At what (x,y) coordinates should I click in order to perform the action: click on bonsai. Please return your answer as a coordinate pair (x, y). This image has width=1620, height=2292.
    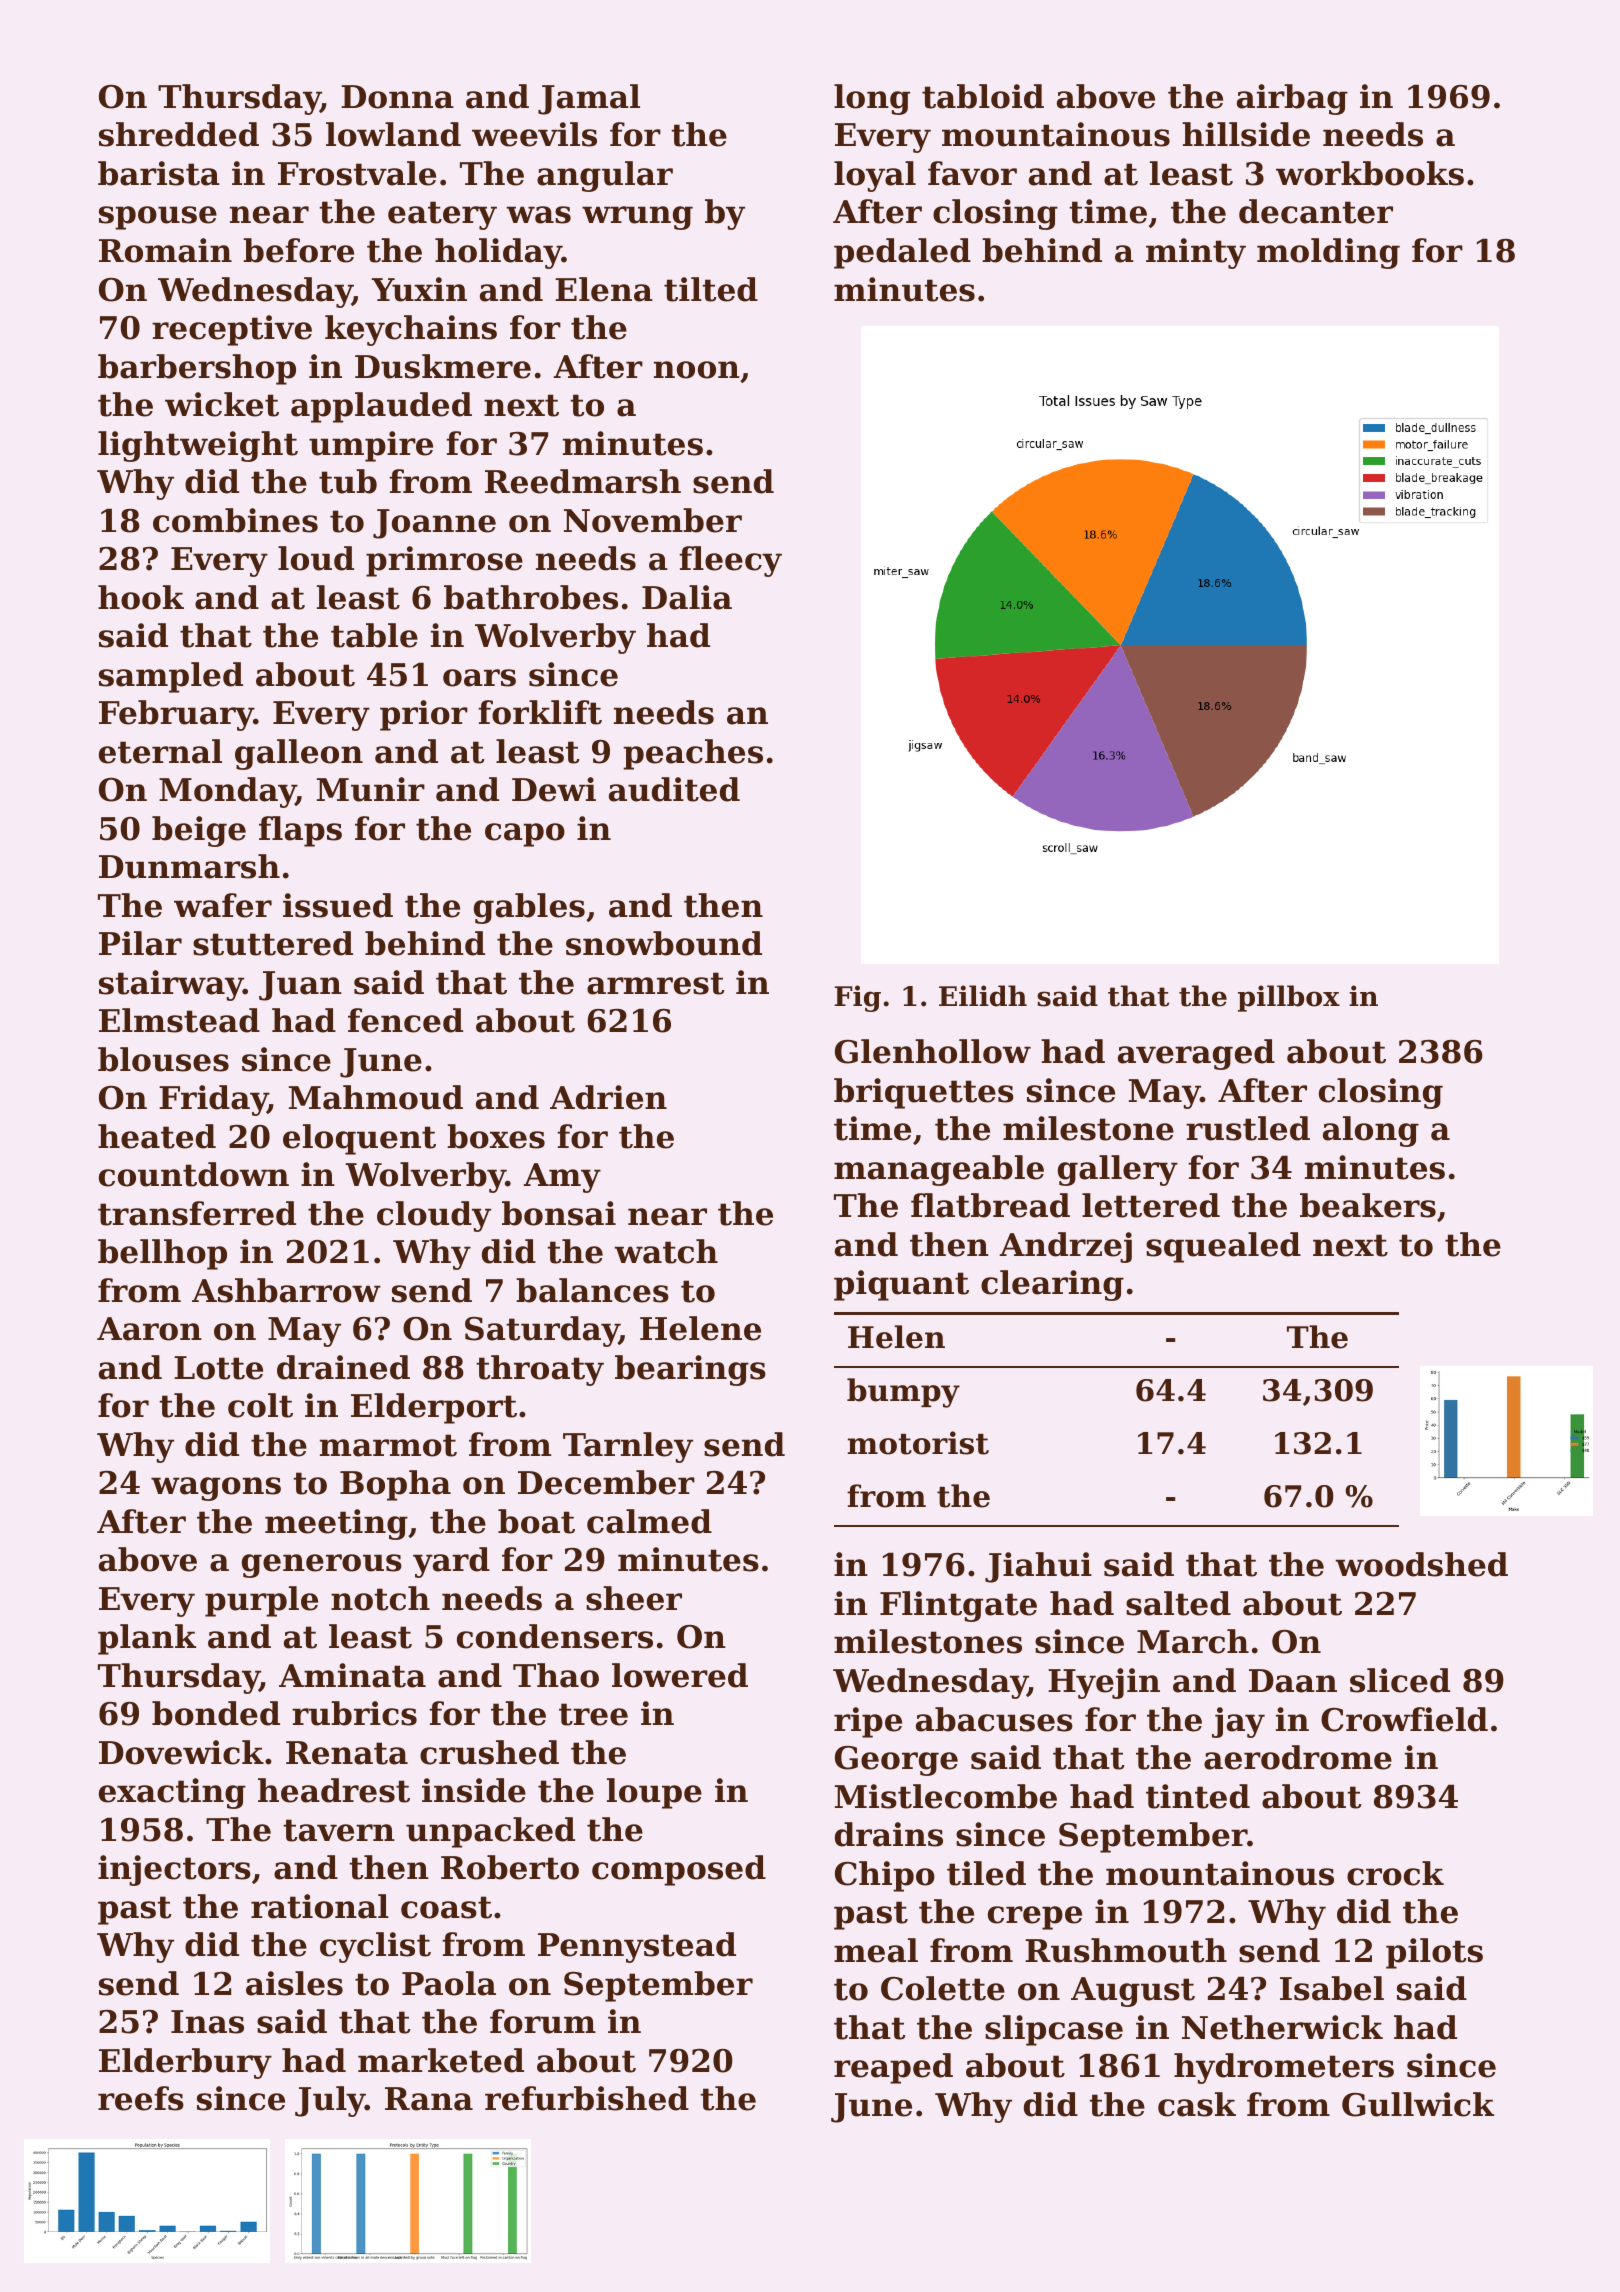
    Looking at the image, I should click on (559, 1213).
